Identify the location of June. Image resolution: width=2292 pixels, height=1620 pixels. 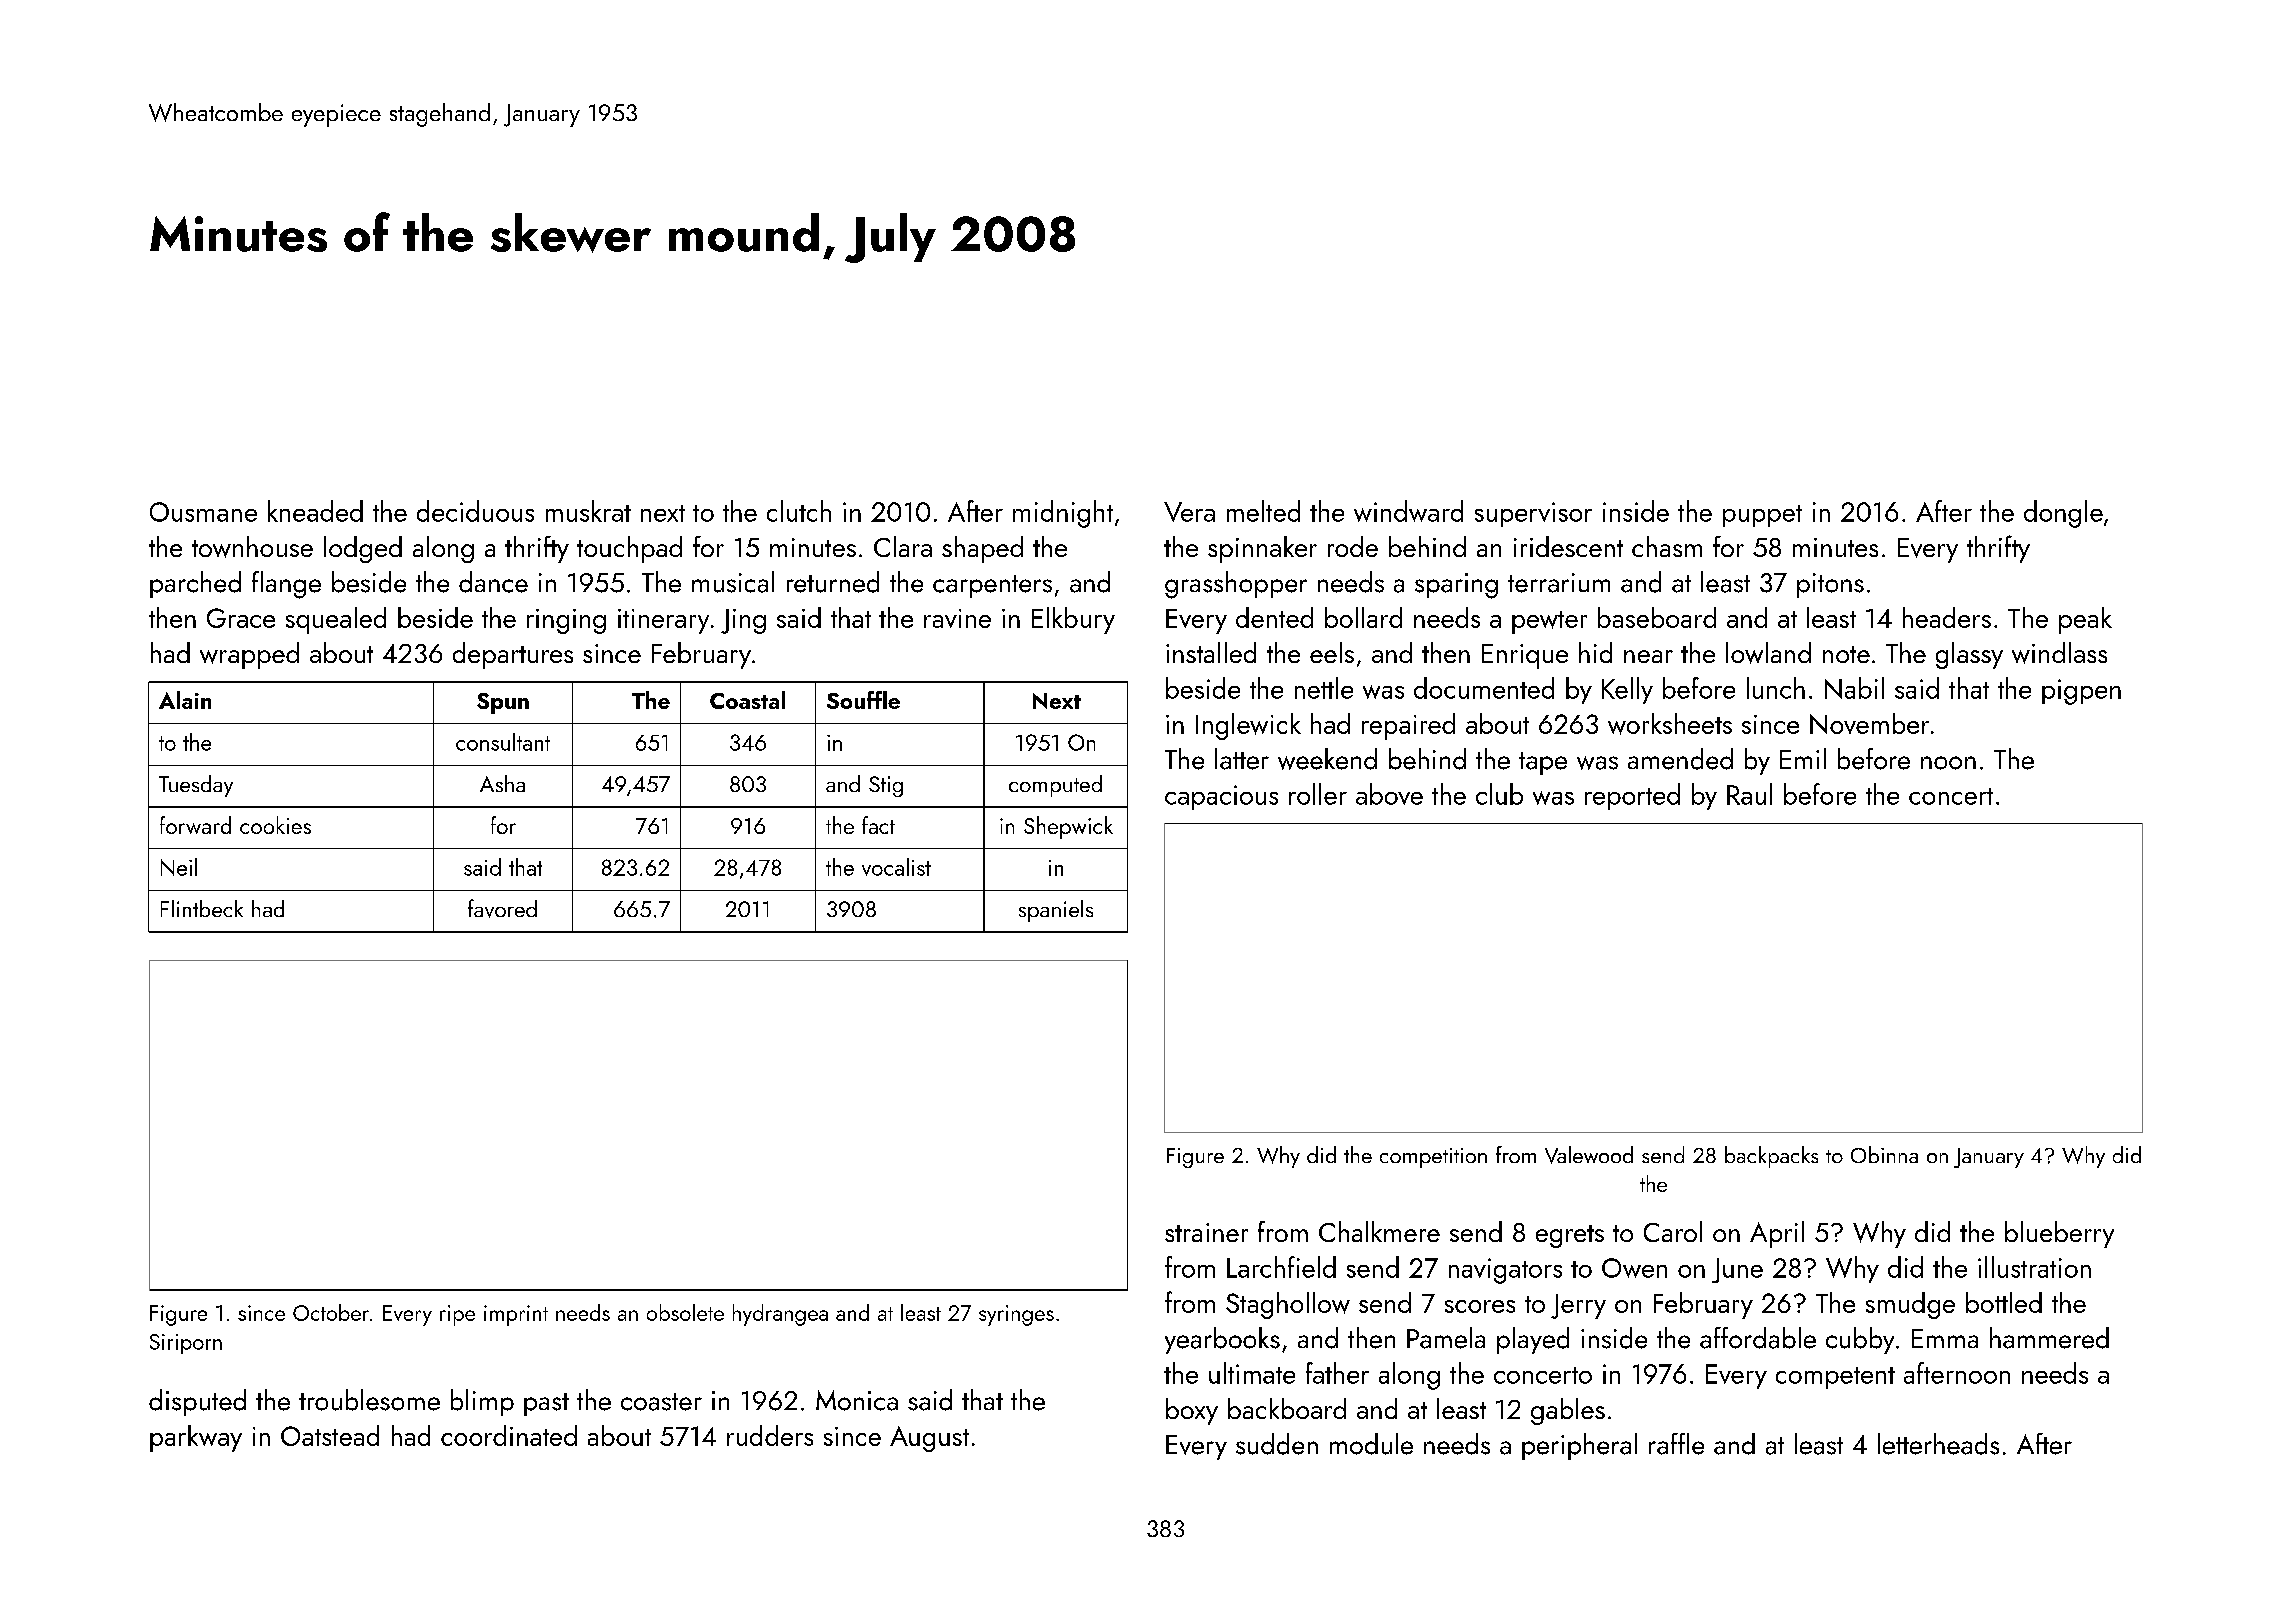
(1737, 1270).
